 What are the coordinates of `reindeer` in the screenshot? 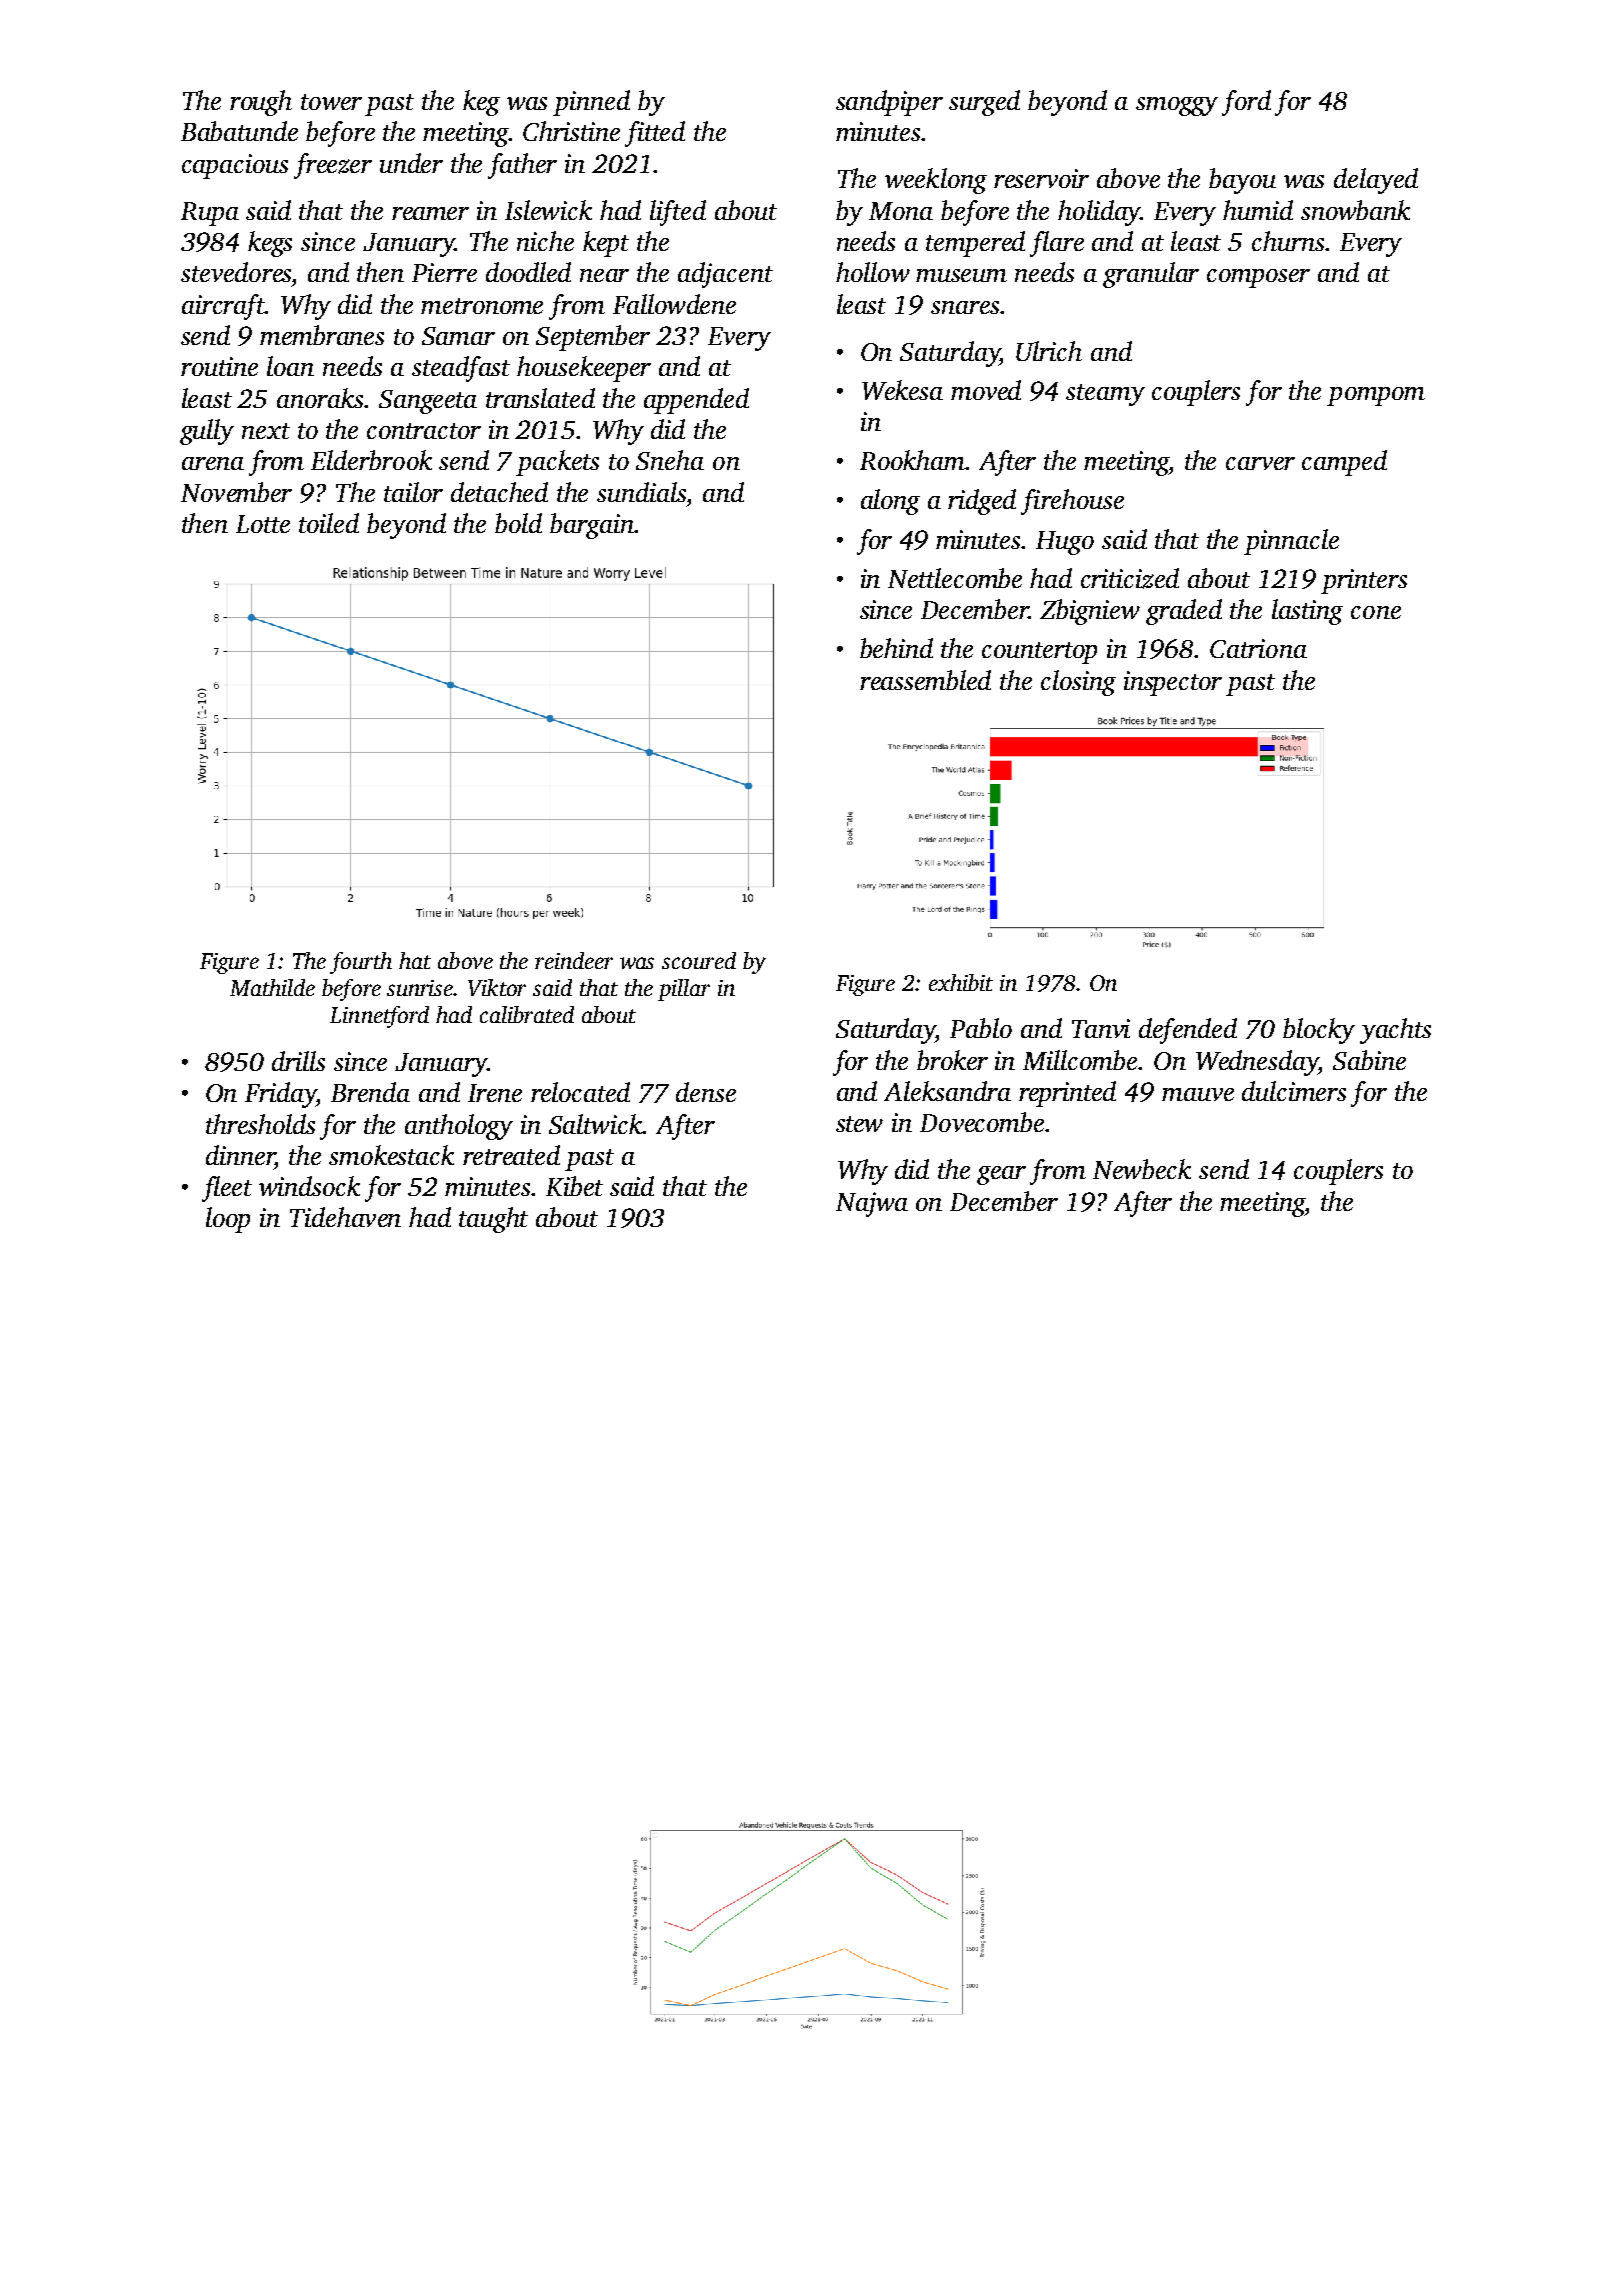 It's located at (574, 960).
